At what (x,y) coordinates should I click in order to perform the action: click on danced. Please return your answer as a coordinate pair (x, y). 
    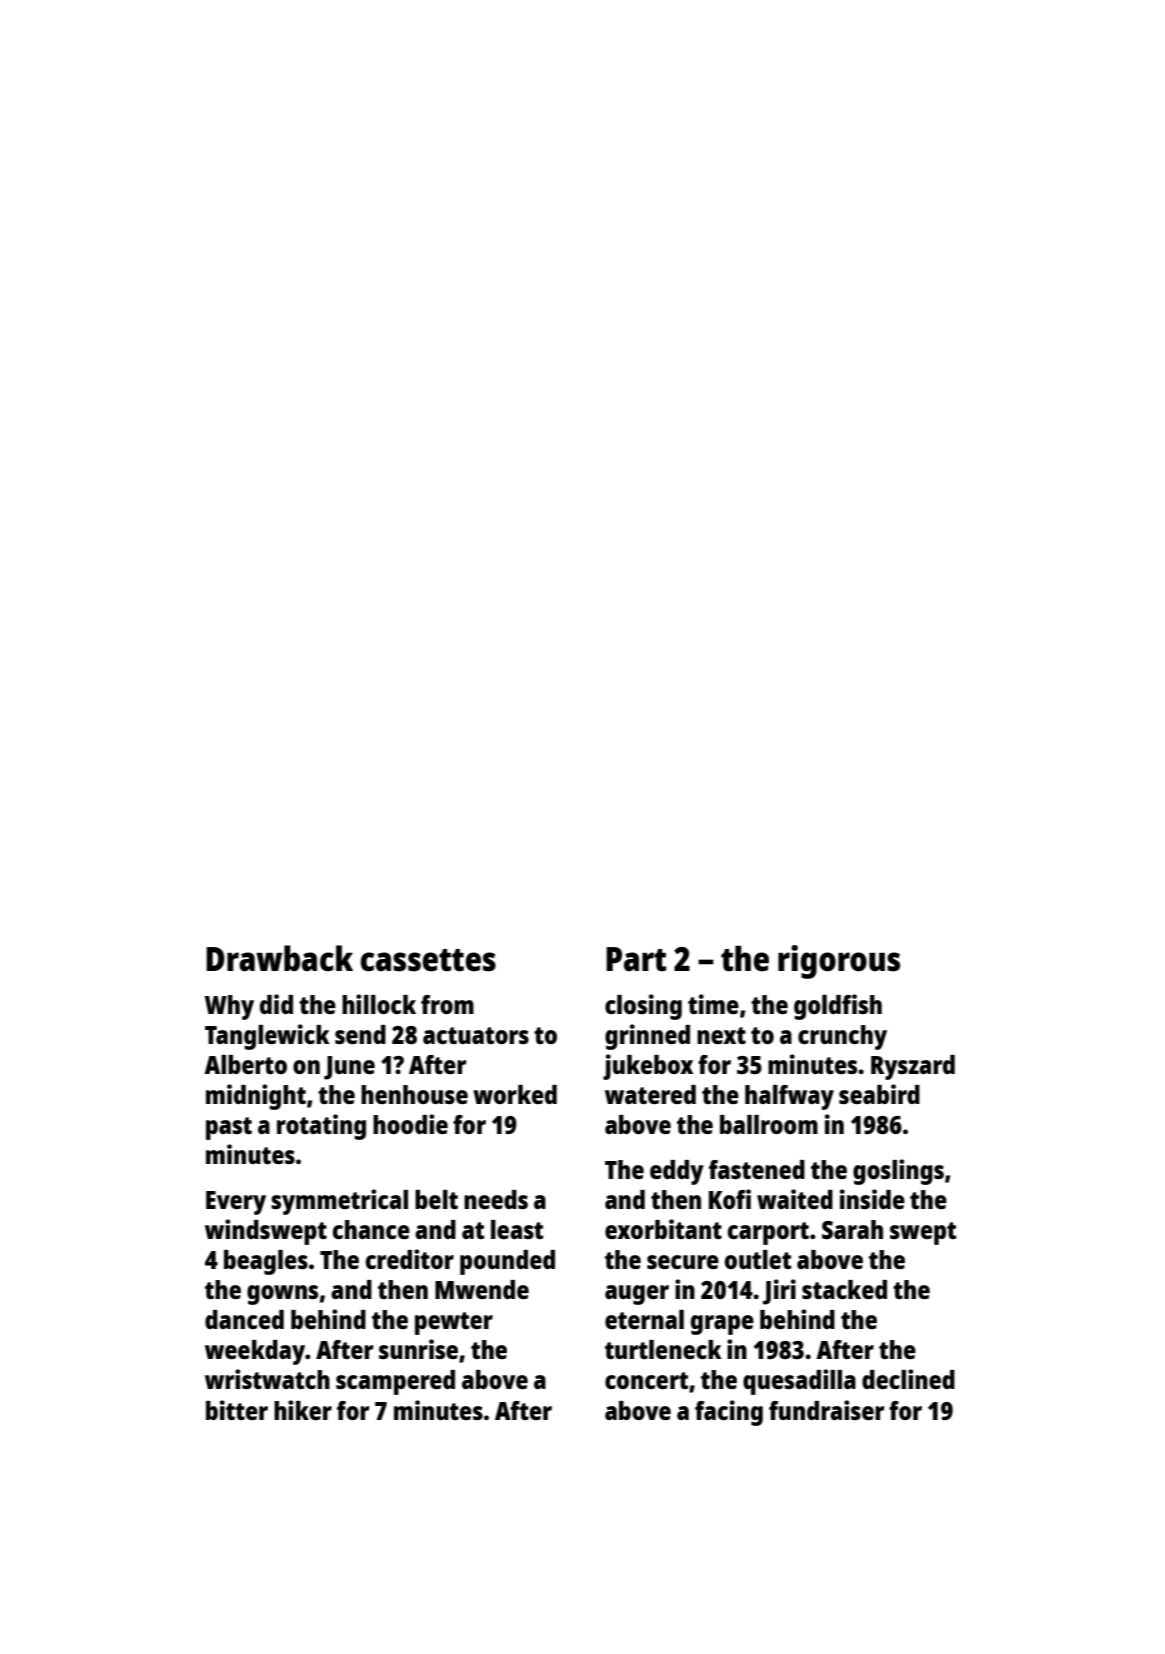
    Looking at the image, I should click on (244, 1319).
